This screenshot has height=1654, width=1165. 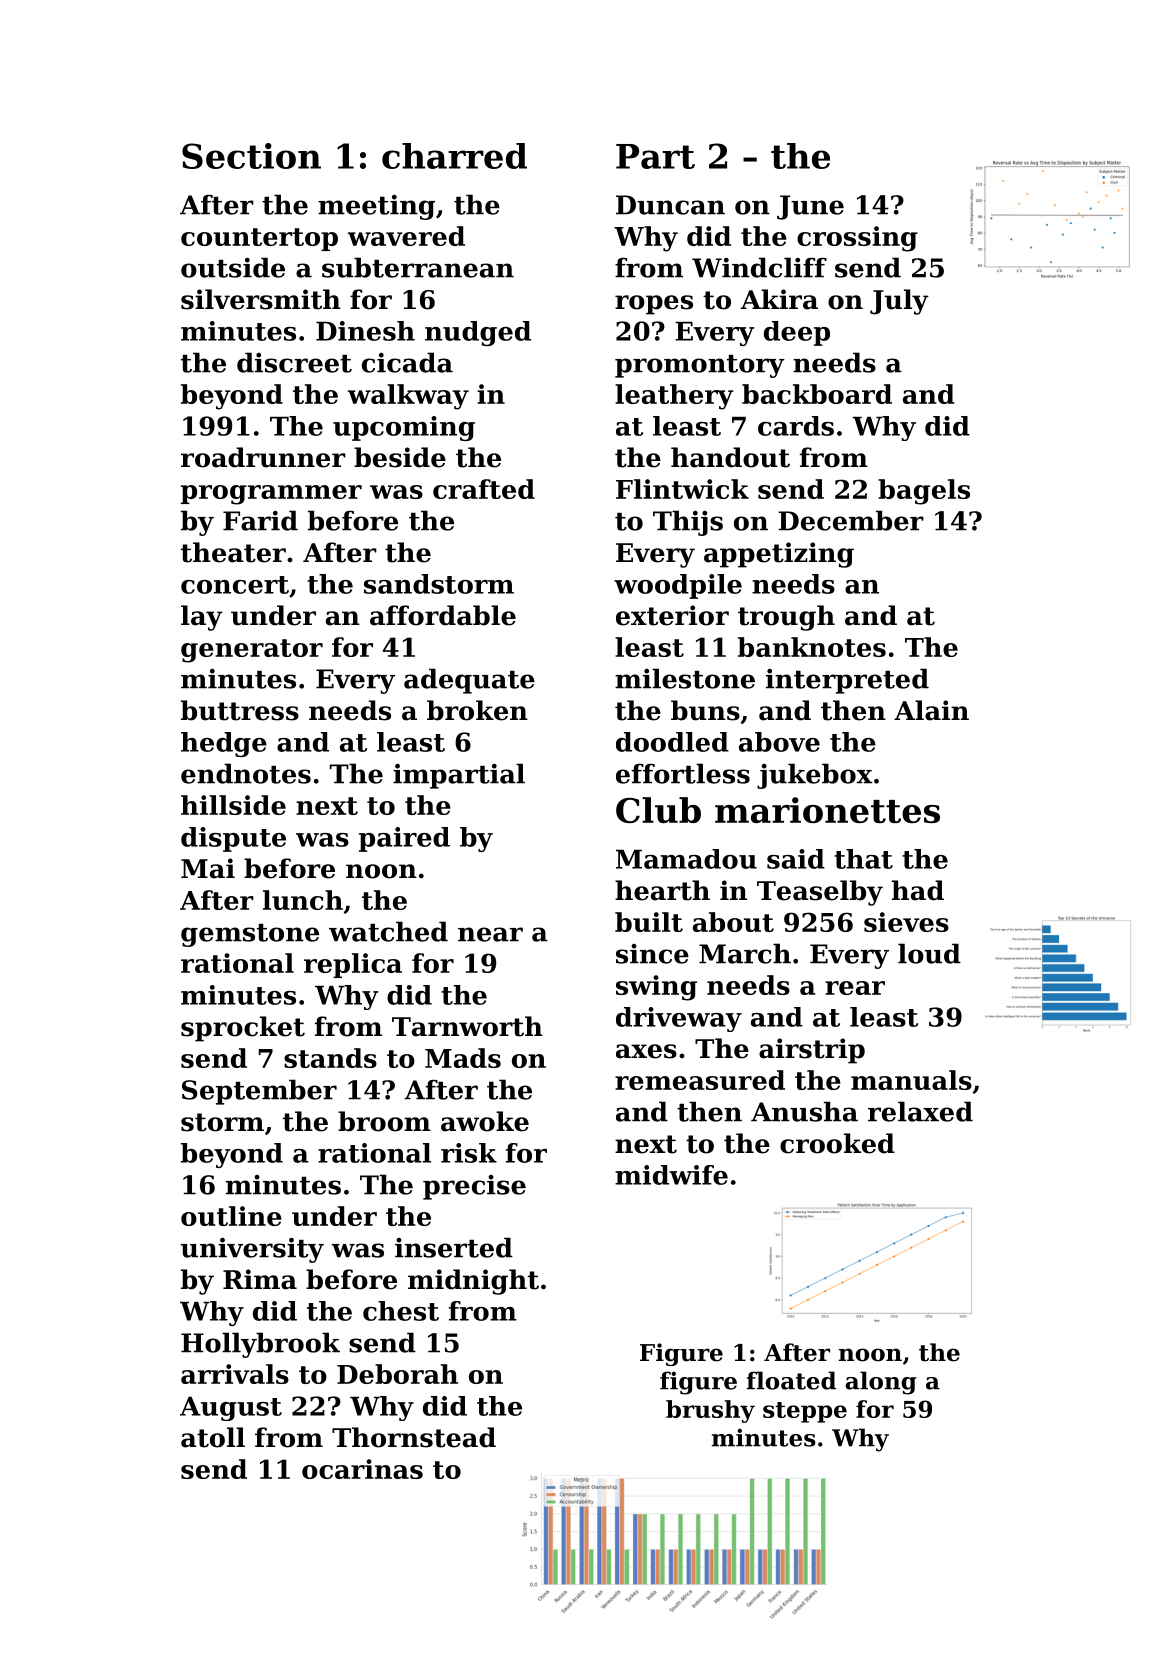 What do you see at coordinates (454, 156) in the screenshot?
I see `charred` at bounding box center [454, 156].
